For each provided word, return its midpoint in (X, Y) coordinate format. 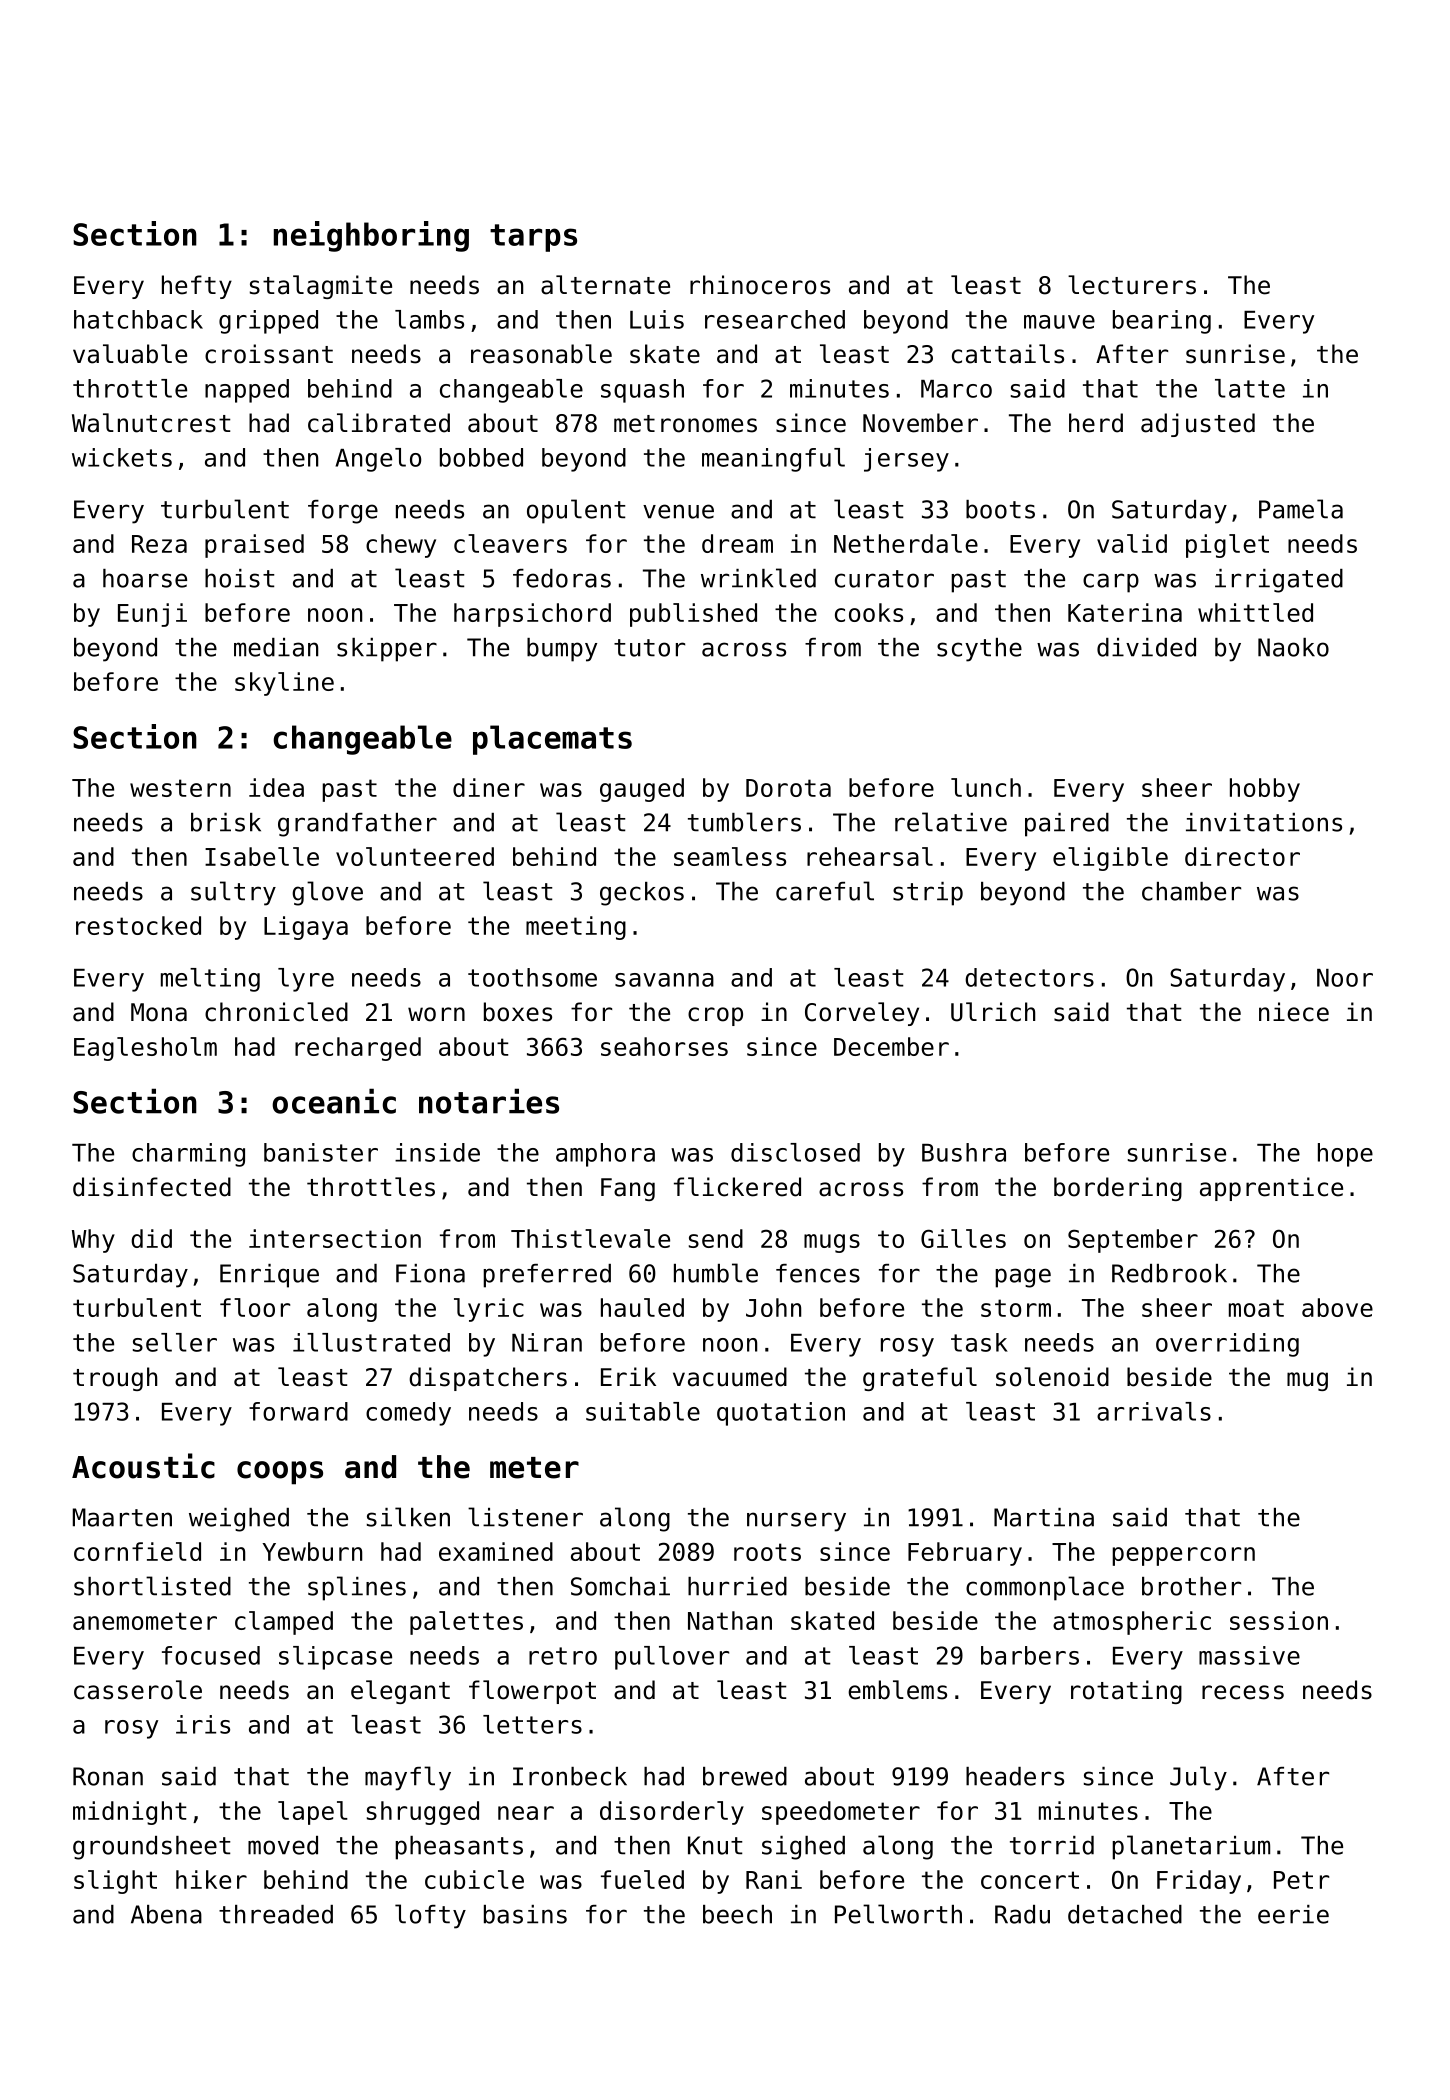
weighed (239, 1520)
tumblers (744, 822)
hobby (1265, 790)
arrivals (1154, 1411)
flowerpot (532, 1692)
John (773, 1307)
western (180, 788)
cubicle (474, 1879)
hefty (197, 287)
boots (1000, 509)
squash (642, 391)
